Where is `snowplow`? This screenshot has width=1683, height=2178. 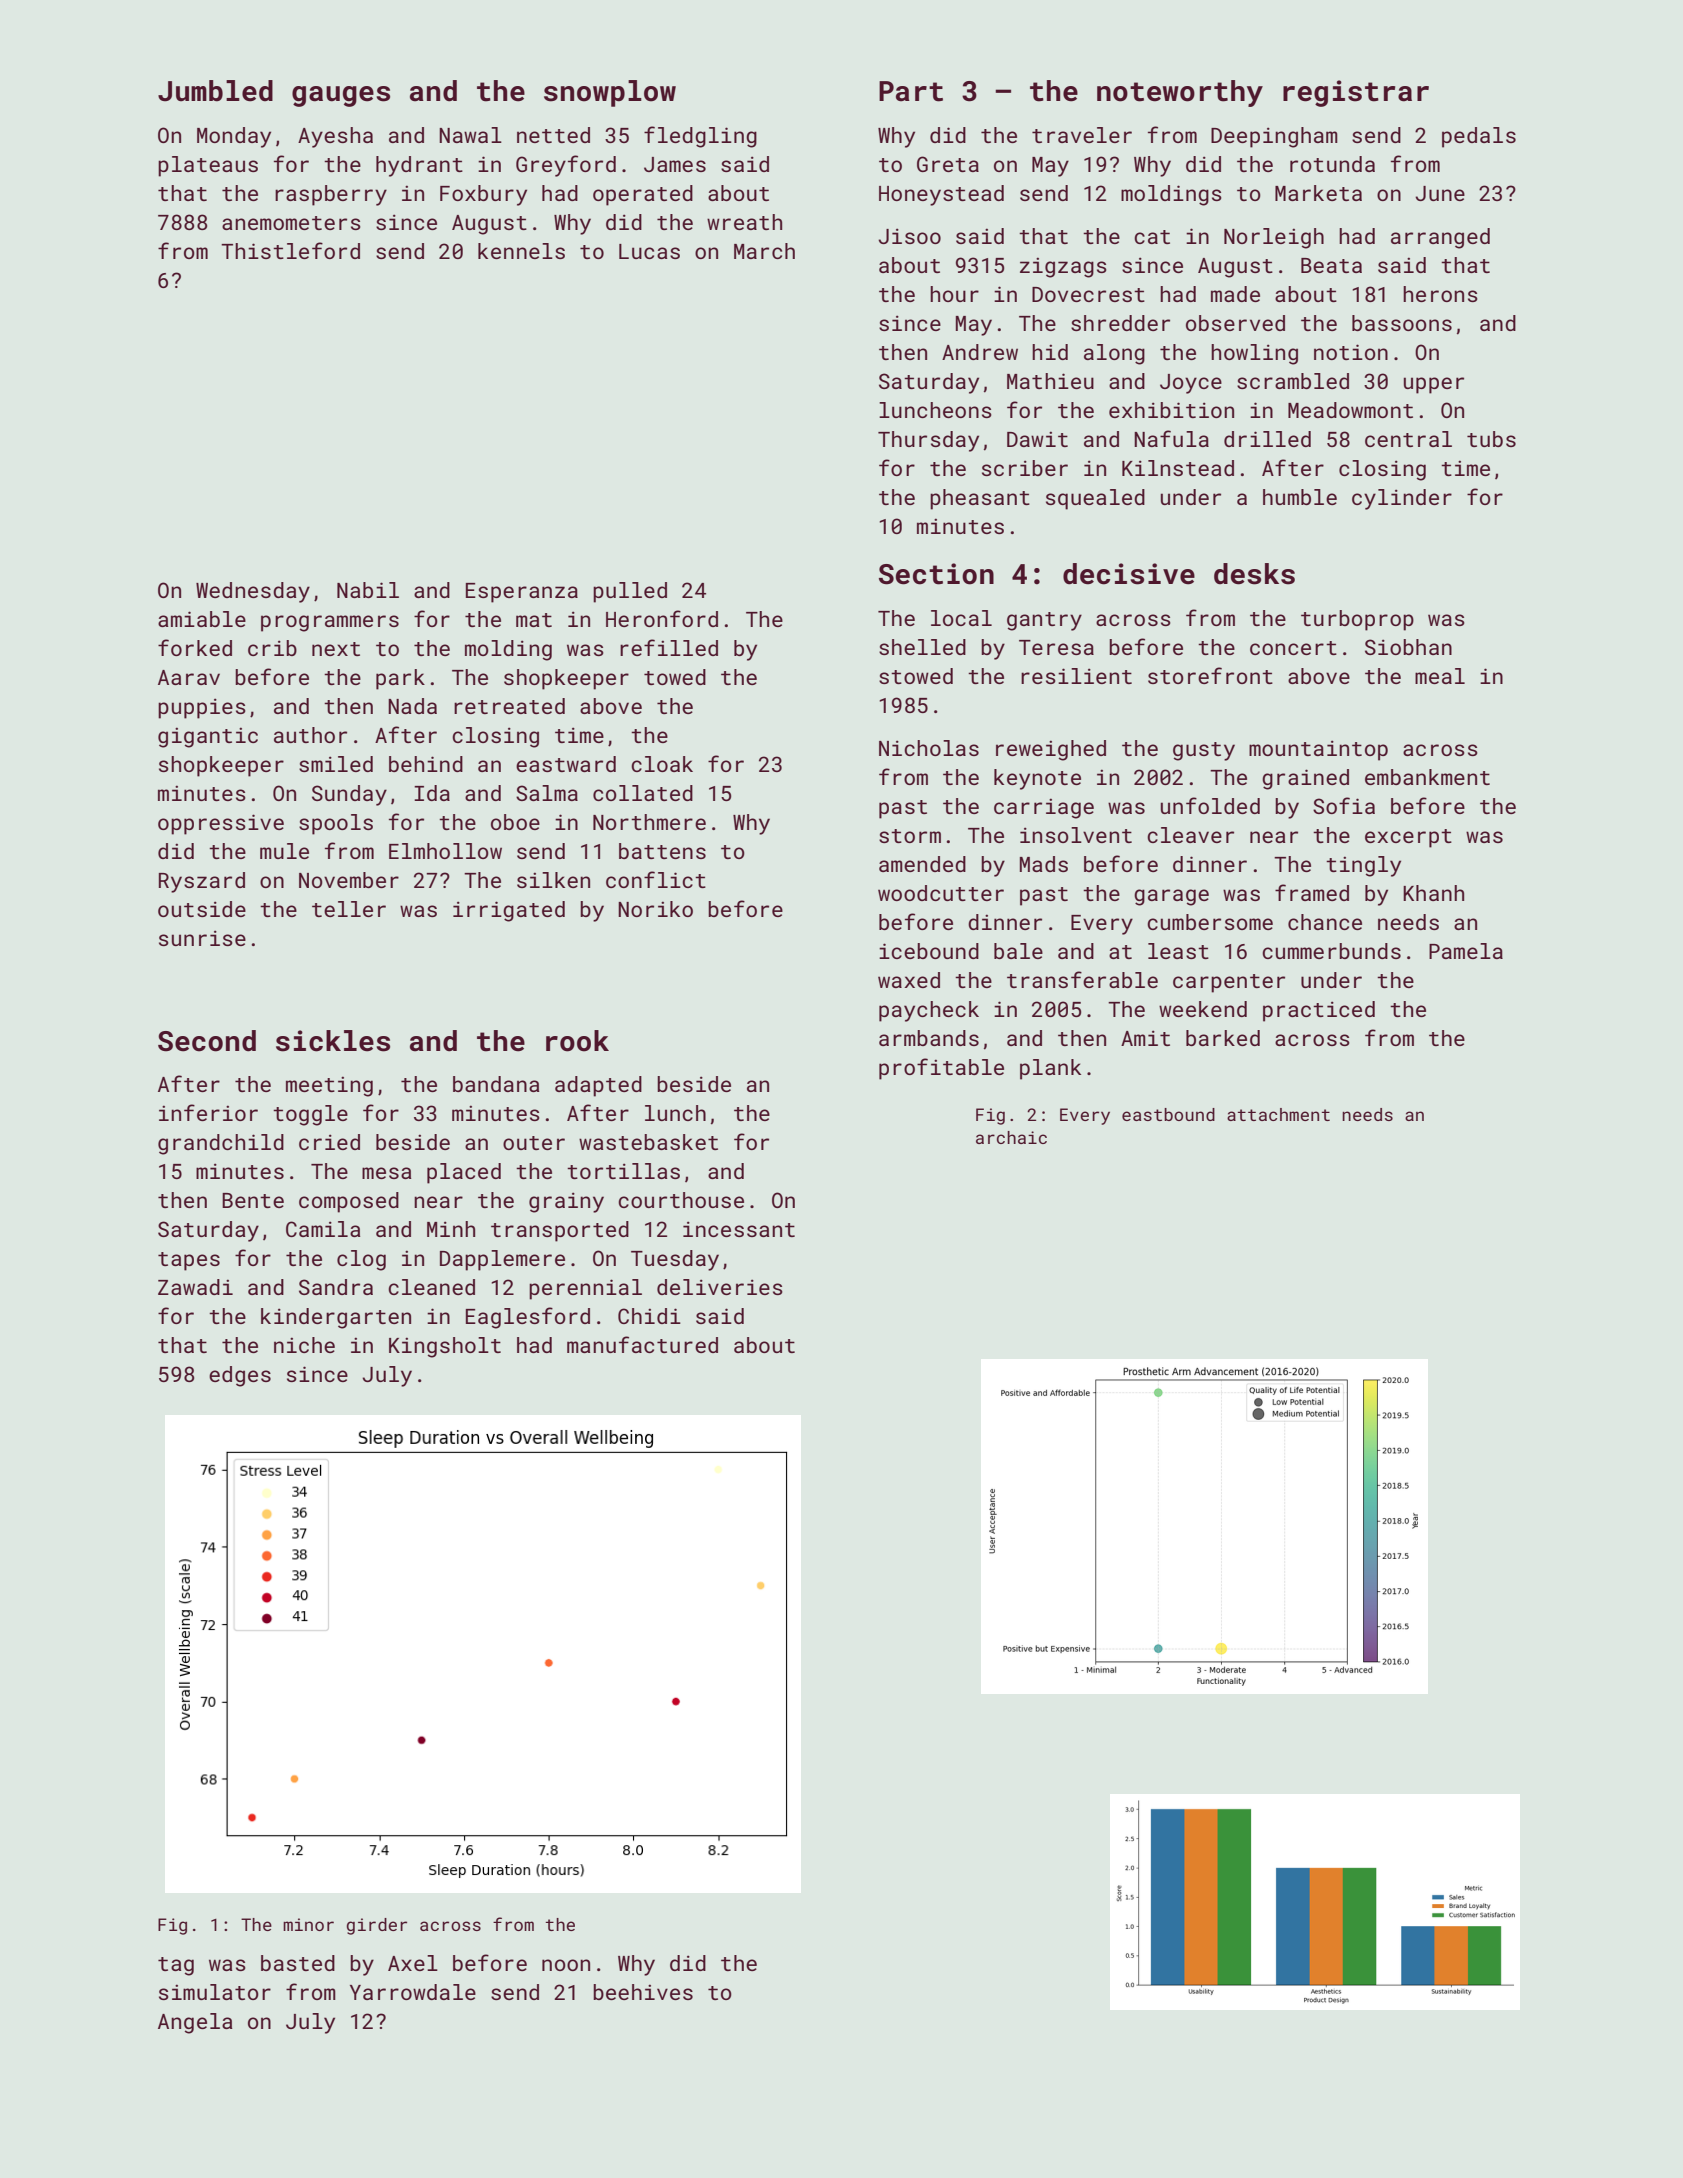 snowplow is located at coordinates (610, 93).
